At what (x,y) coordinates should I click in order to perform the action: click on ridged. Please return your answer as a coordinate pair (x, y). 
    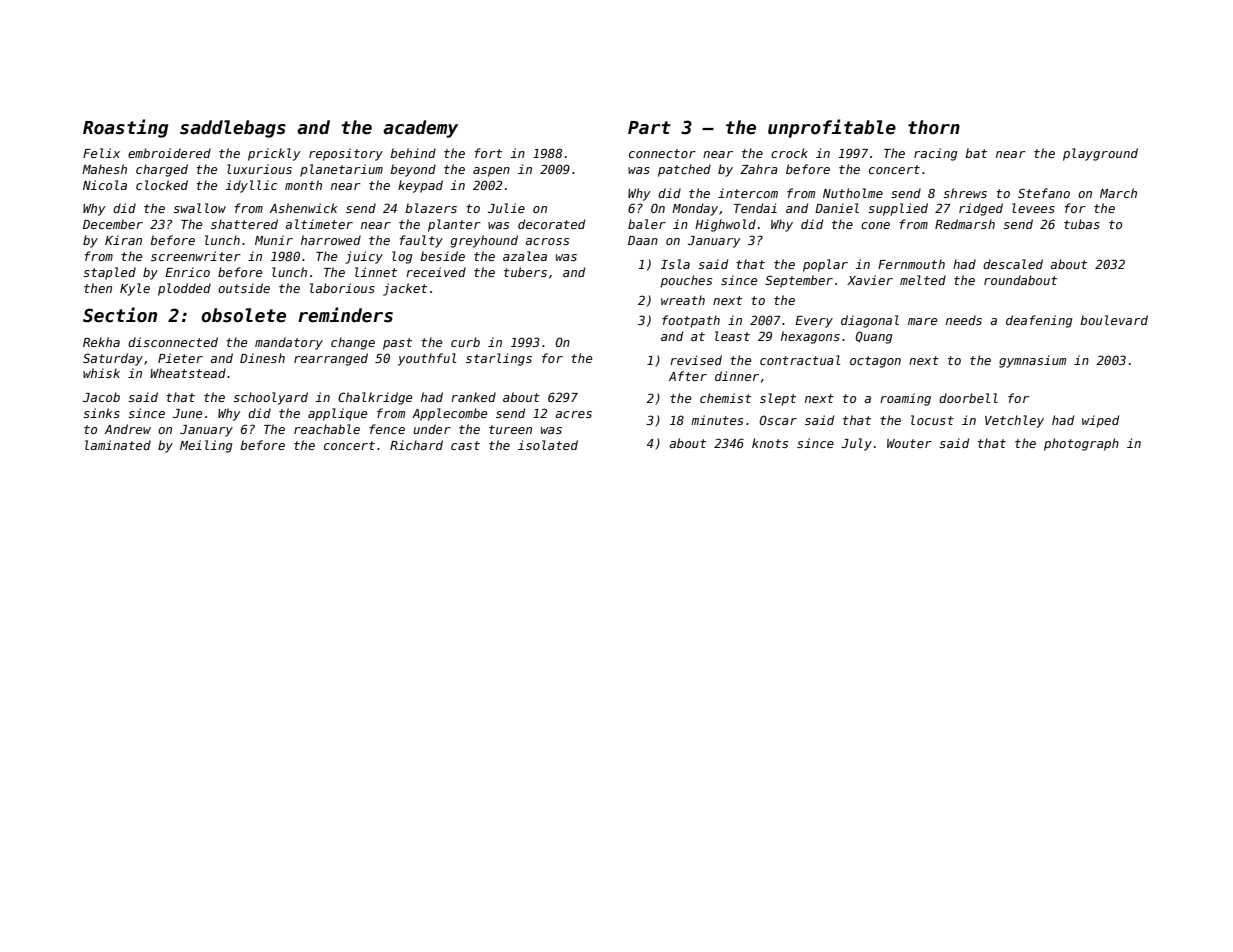
    Looking at the image, I should click on (981, 209).
